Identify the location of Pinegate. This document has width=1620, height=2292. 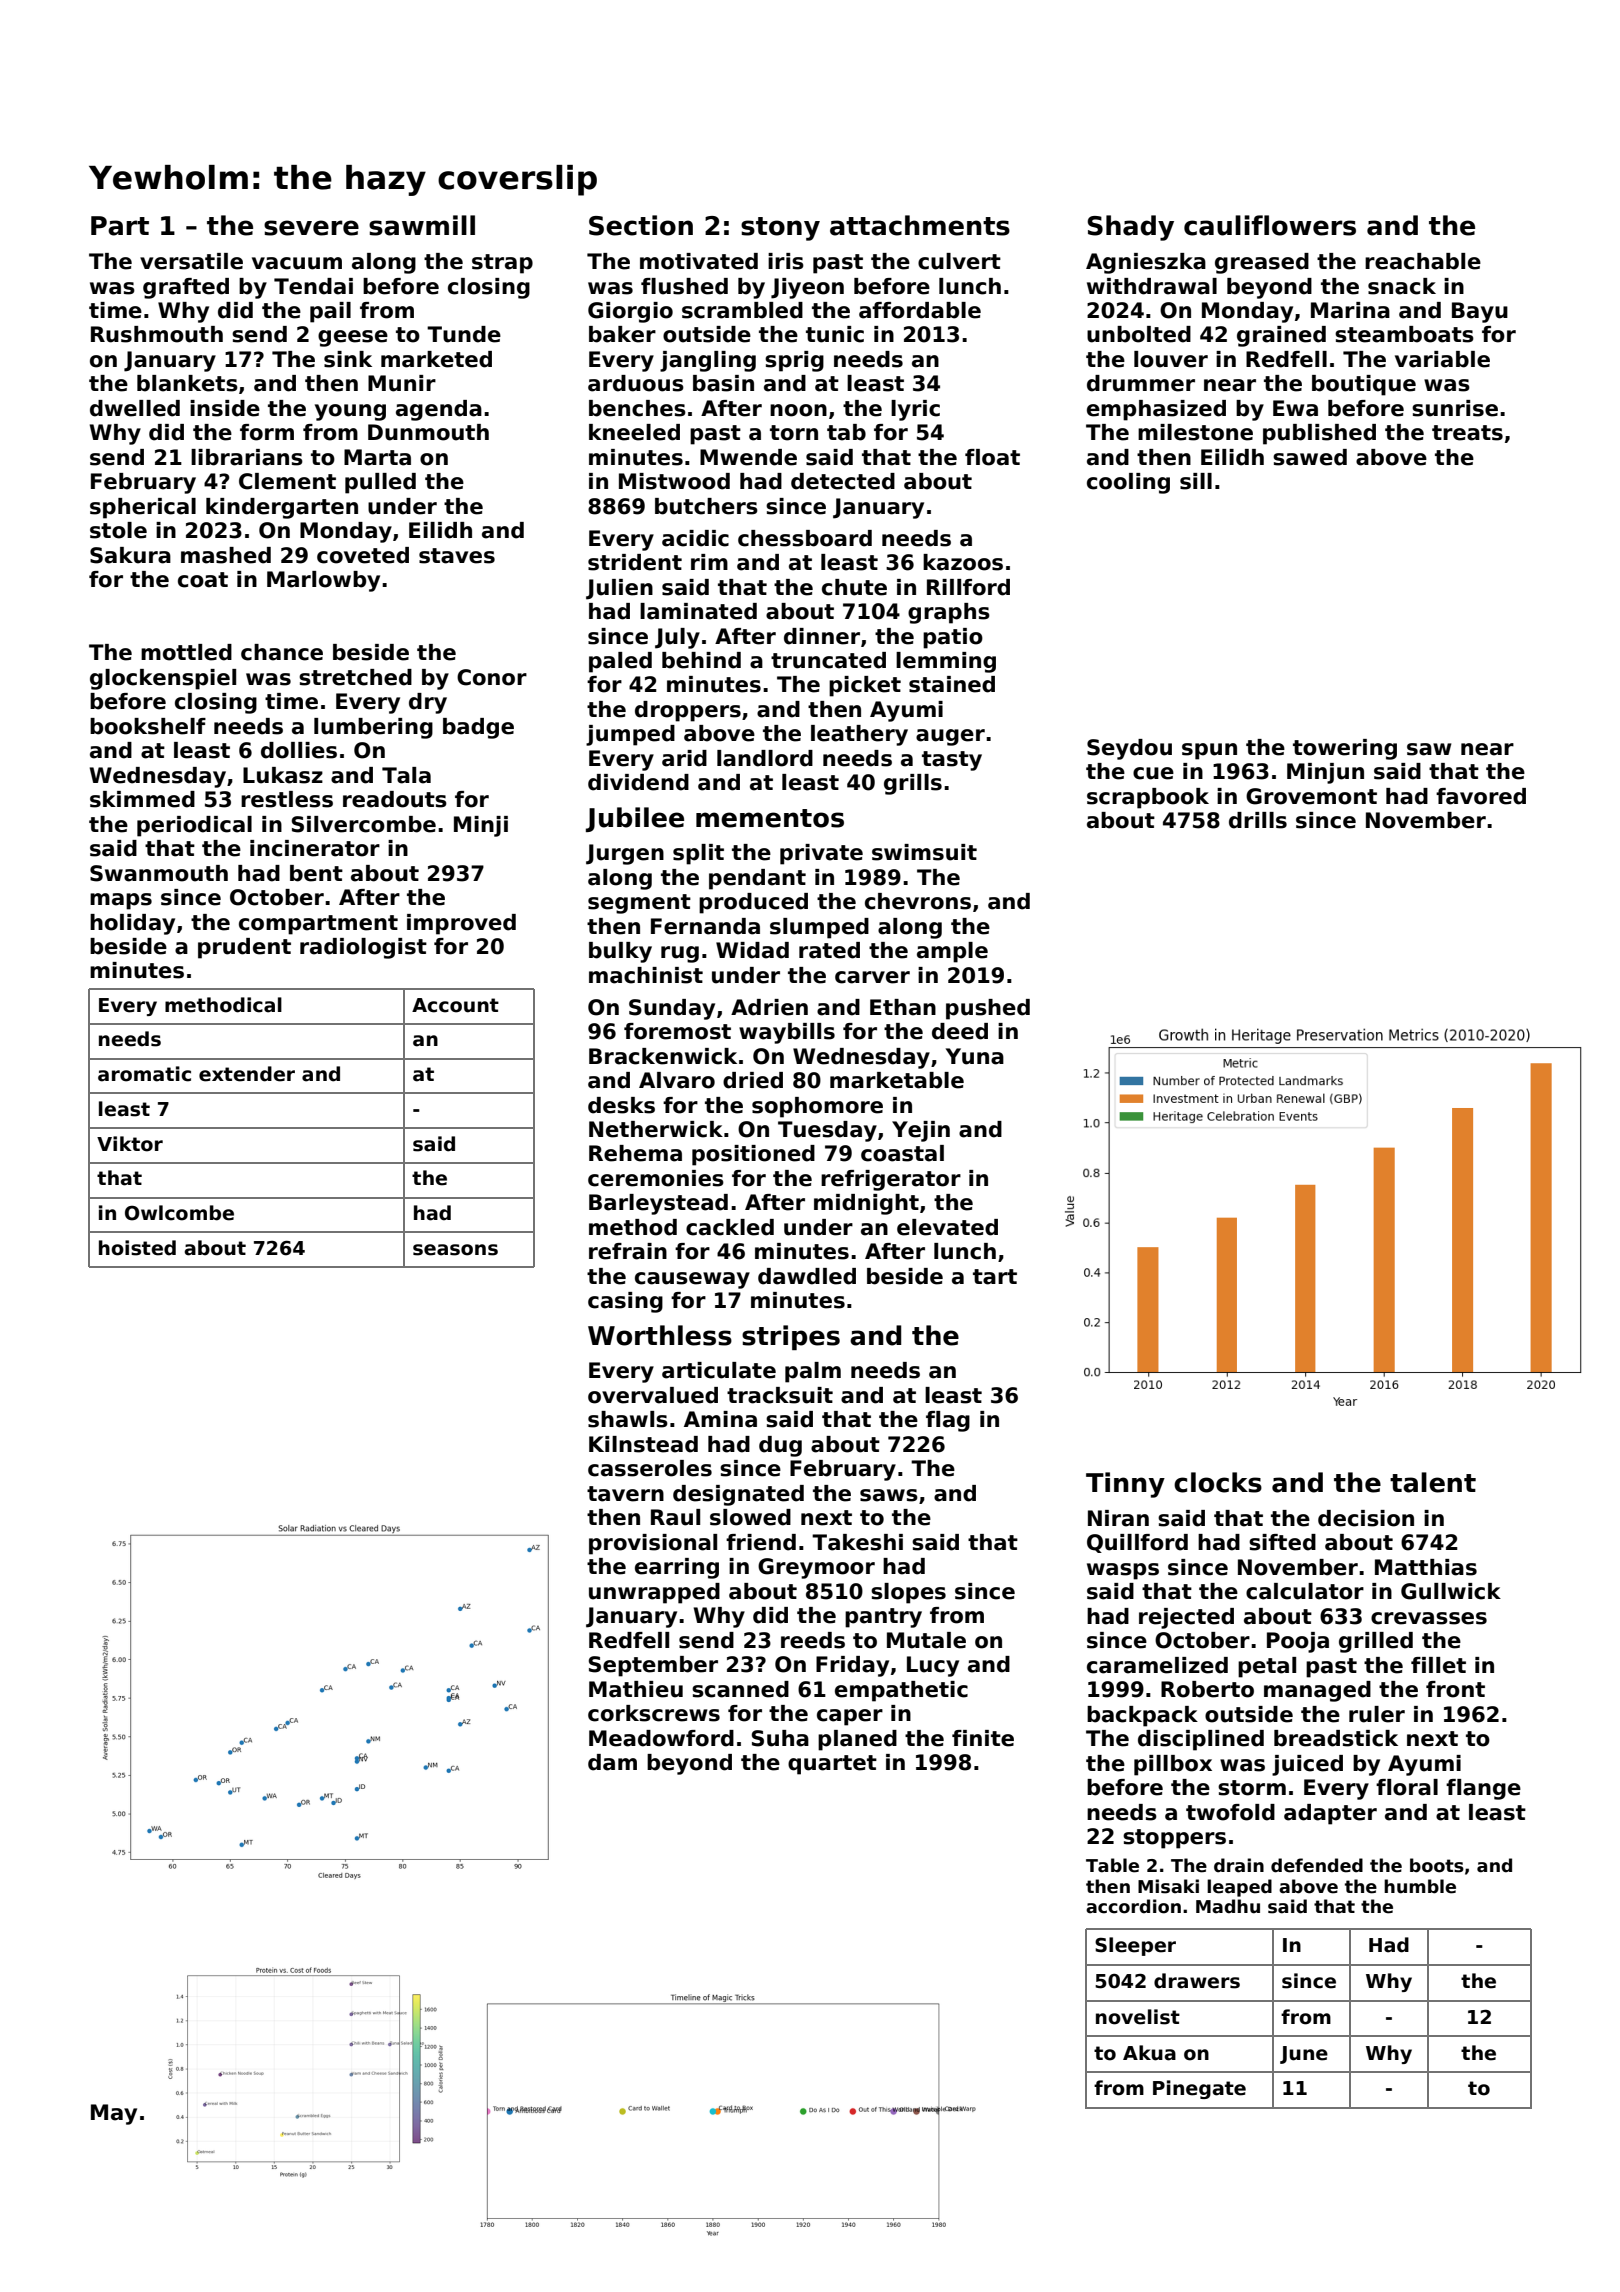
(1199, 2089).
